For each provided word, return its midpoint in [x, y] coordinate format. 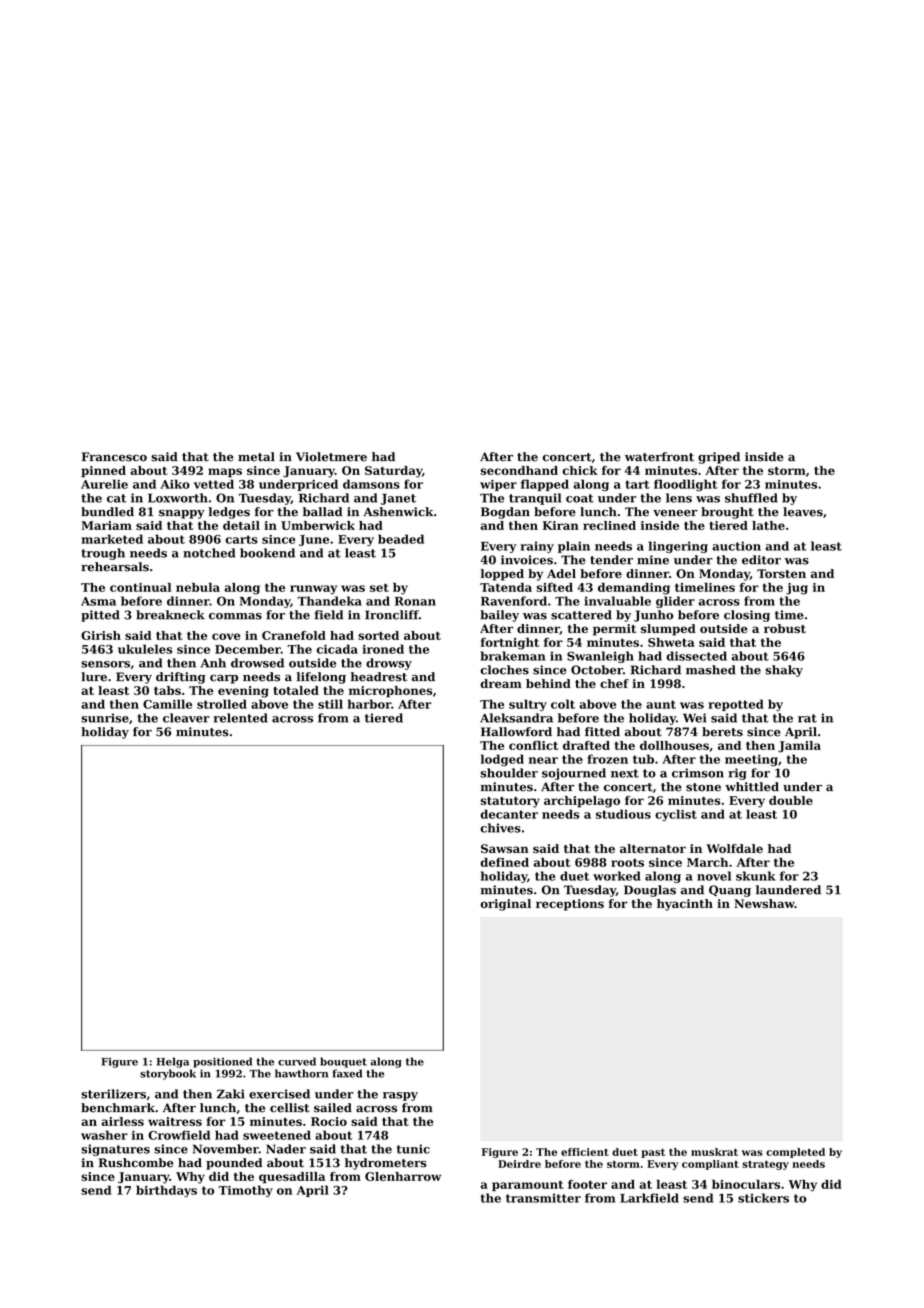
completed [795, 1153]
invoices [527, 560]
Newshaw [764, 903]
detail [241, 525]
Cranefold [294, 635]
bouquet [343, 1062]
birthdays [166, 1191]
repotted [736, 705]
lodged [502, 760]
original [505, 905]
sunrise [105, 718]
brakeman [513, 656]
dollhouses [674, 745]
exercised [279, 1094]
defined [504, 862]
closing [747, 616]
